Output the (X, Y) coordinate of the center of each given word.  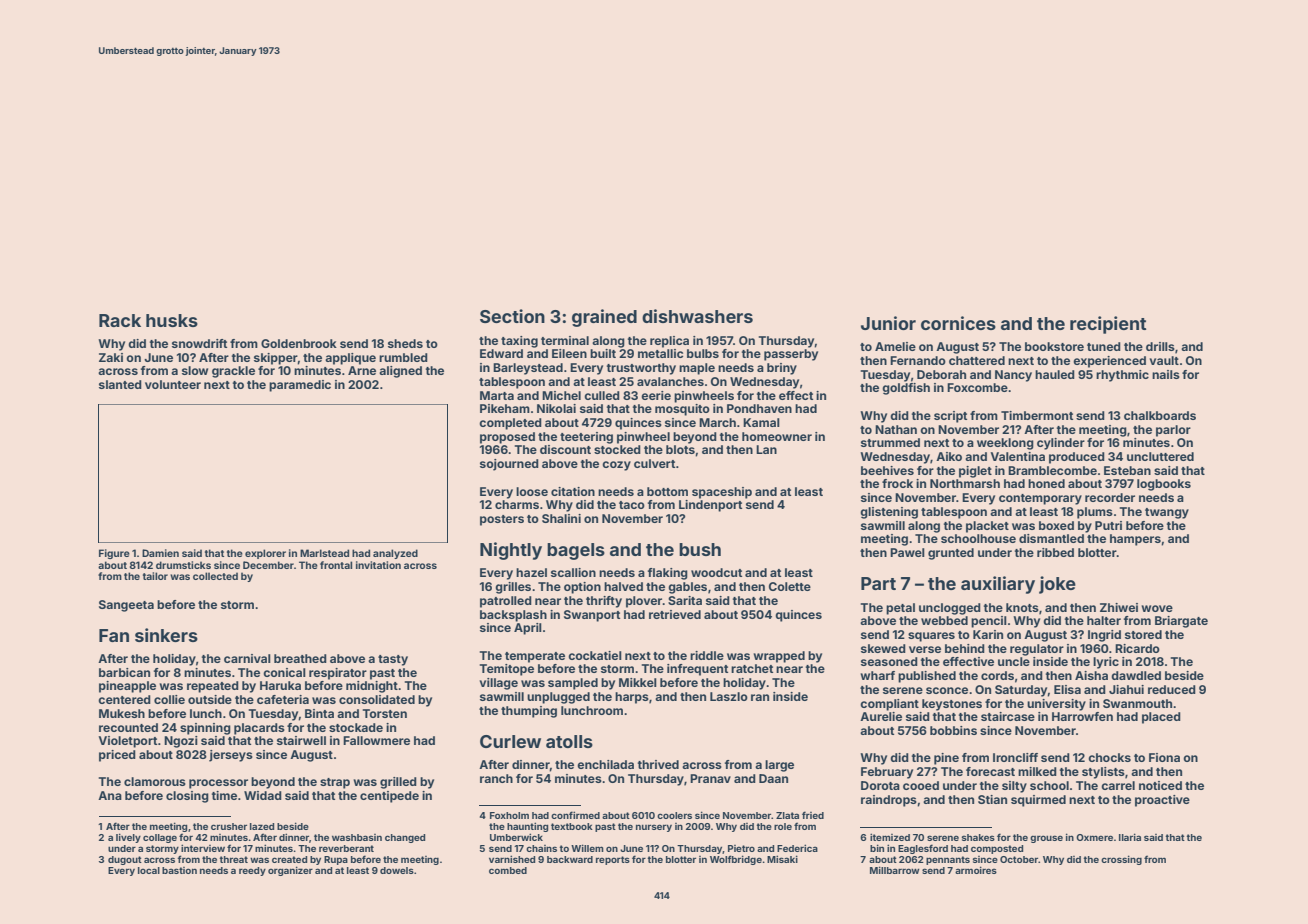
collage (160, 838)
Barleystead (528, 369)
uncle (1014, 661)
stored (1143, 634)
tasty (393, 660)
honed (1046, 483)
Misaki (782, 859)
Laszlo (729, 696)
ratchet (752, 668)
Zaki (111, 357)
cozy (616, 466)
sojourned (509, 465)
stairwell (301, 740)
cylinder (1061, 444)
